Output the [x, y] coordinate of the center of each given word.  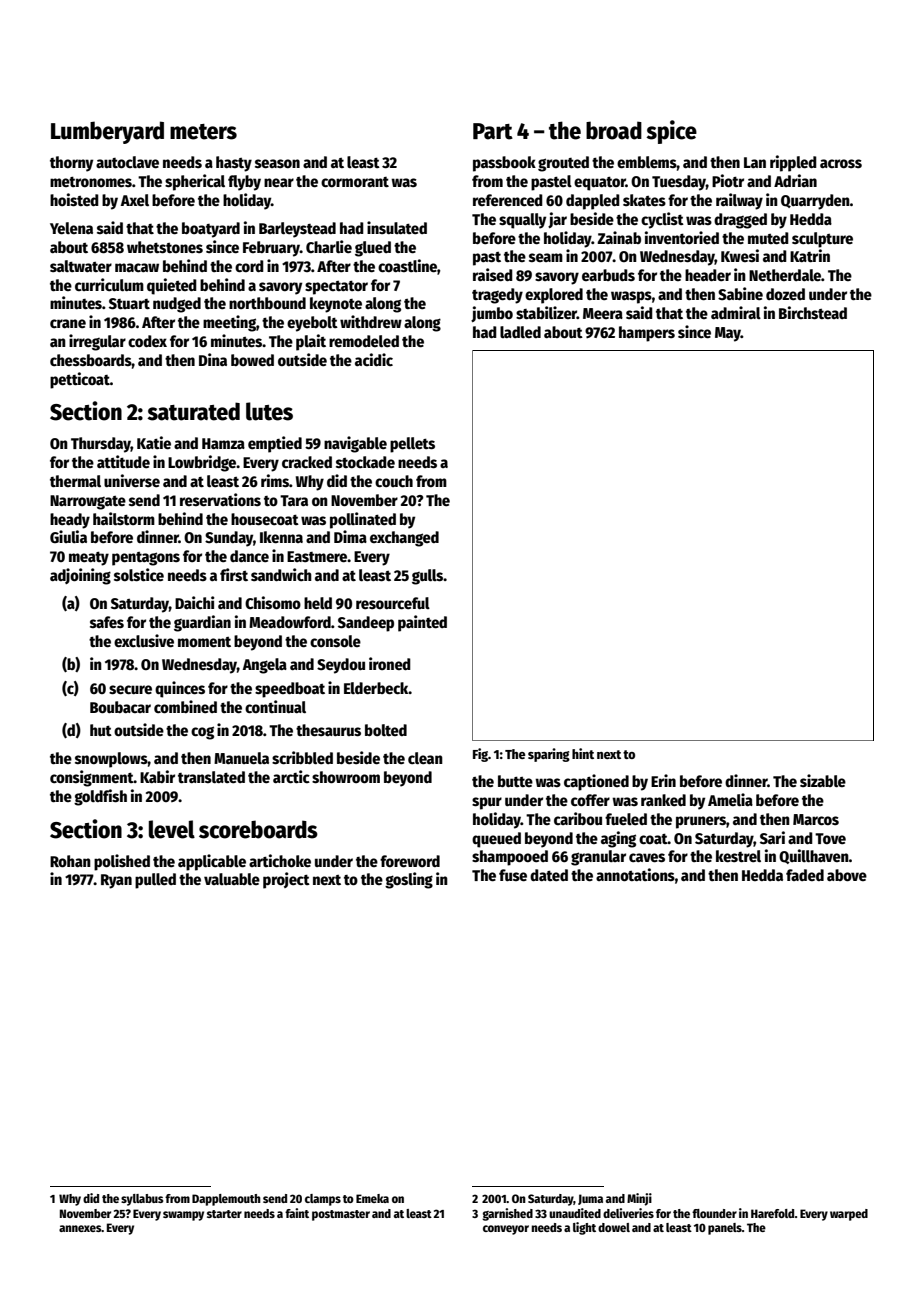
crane [68, 323]
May [728, 334]
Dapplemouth [226, 1200]
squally [522, 221]
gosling [409, 880]
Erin [663, 780]
